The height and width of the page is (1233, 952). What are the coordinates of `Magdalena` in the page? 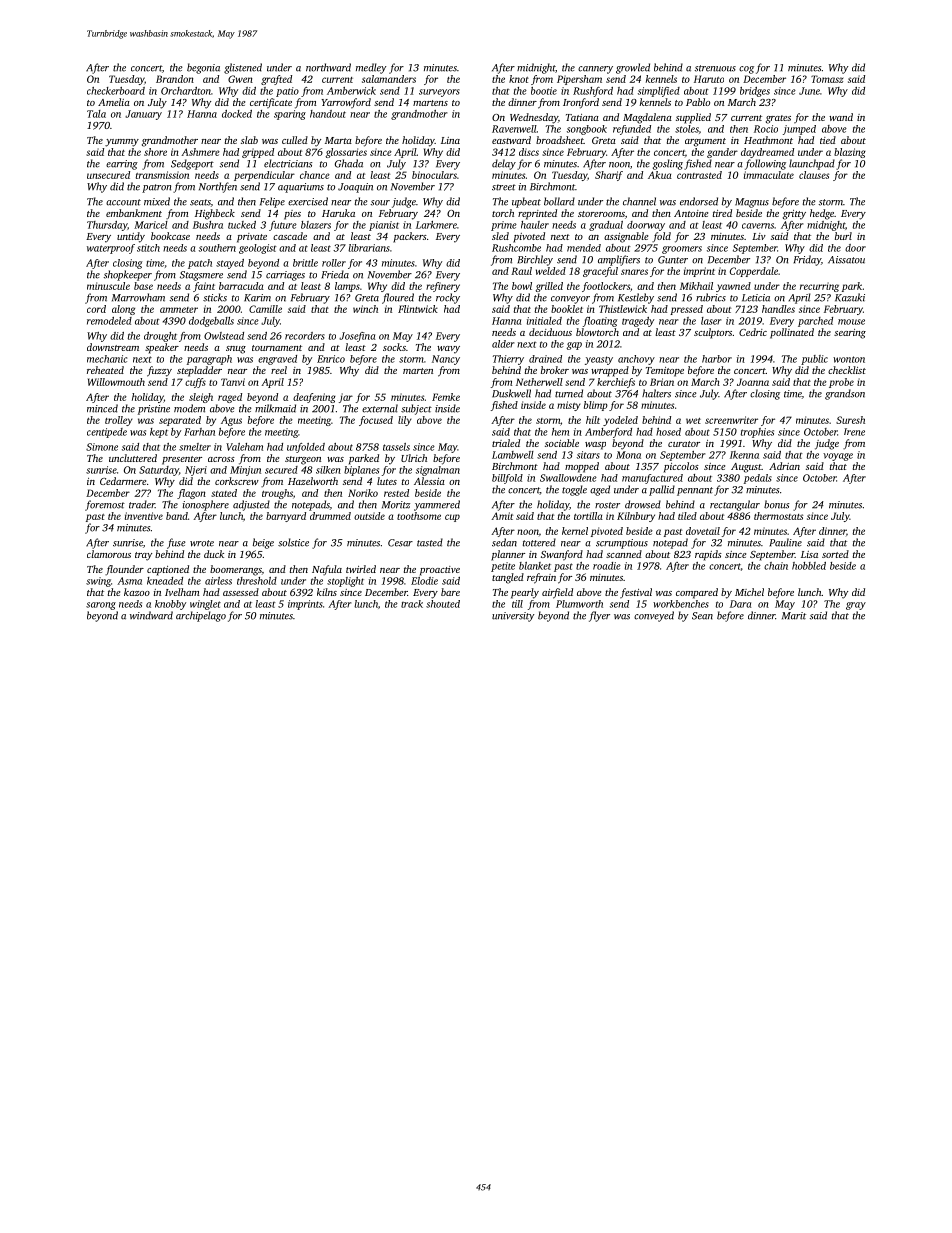 It's located at (647, 118).
